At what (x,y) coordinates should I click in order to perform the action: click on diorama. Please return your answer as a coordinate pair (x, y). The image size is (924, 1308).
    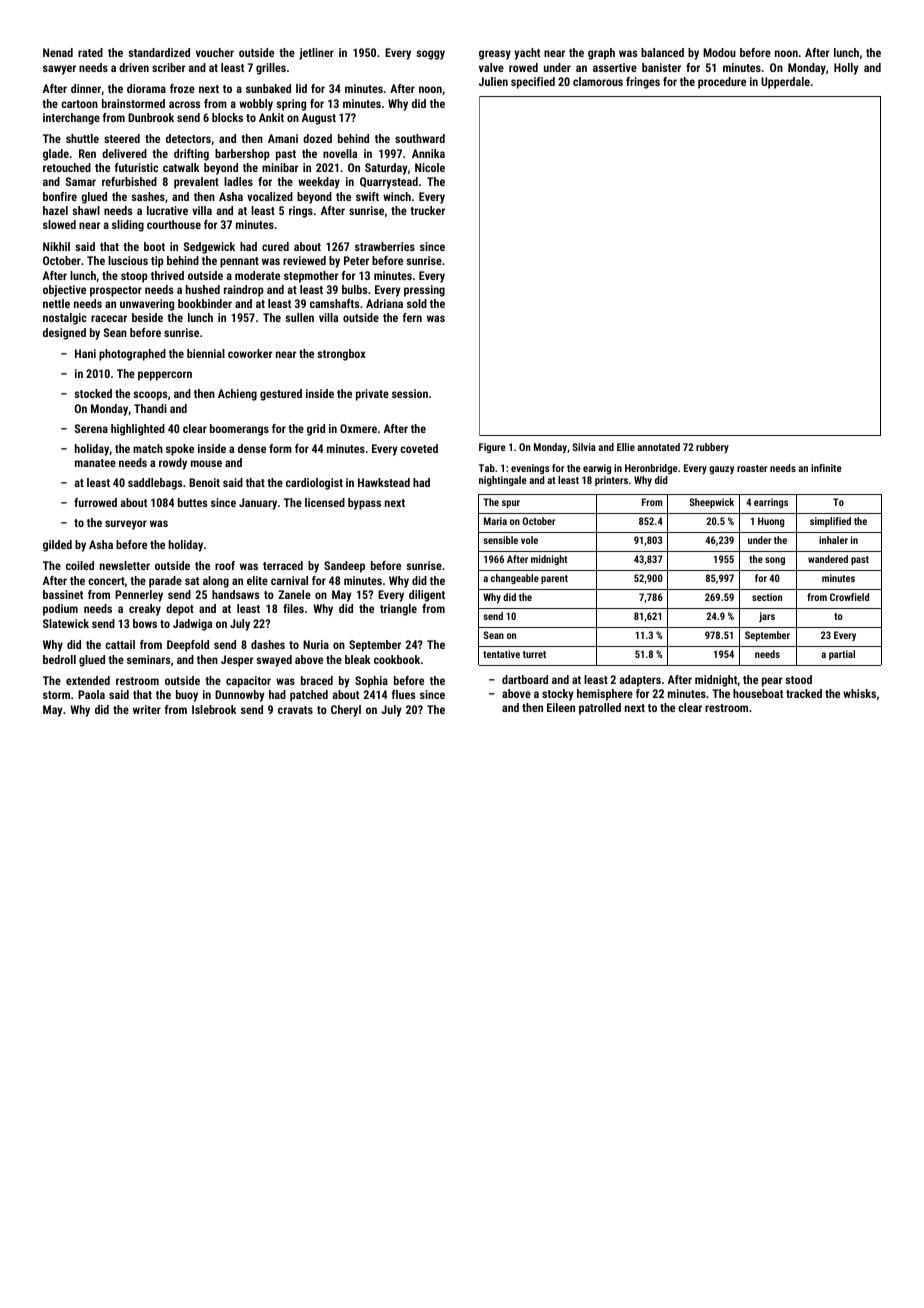
    Looking at the image, I should click on (146, 88).
